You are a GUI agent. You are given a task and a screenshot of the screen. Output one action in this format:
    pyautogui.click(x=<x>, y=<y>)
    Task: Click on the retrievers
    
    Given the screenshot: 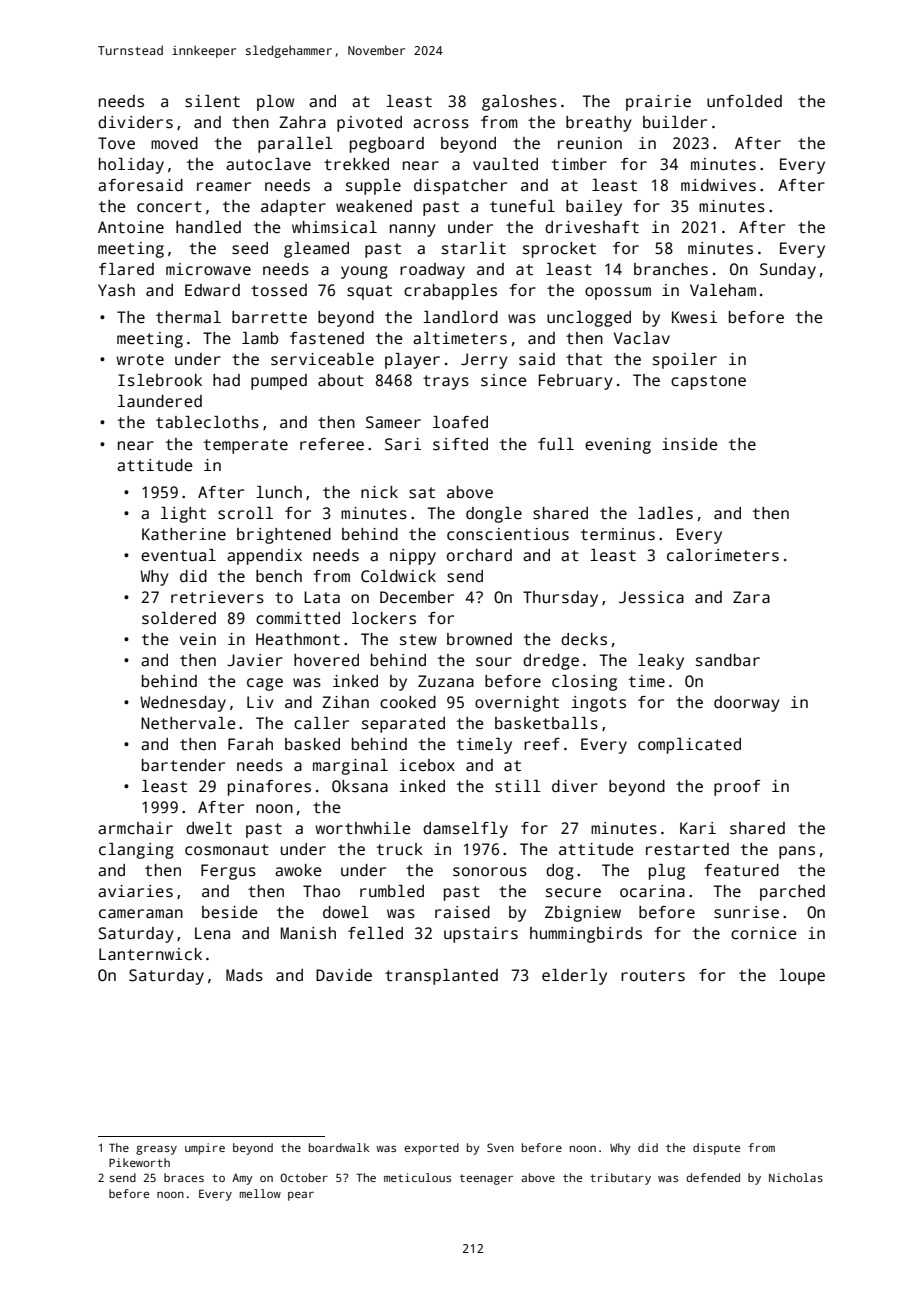 What is the action you would take?
    pyautogui.click(x=217, y=597)
